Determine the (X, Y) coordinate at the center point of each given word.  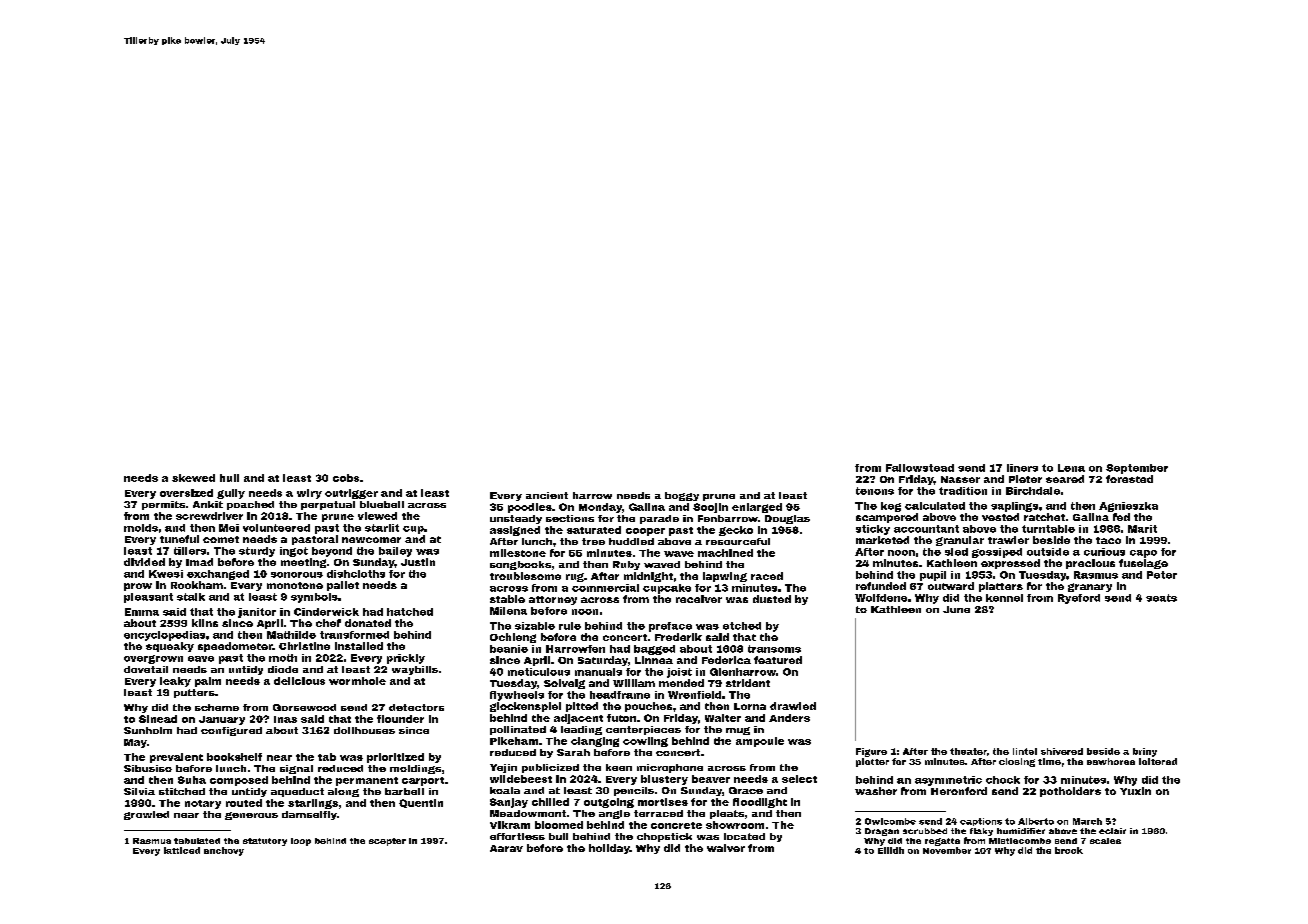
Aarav (506, 848)
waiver (726, 848)
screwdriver (209, 516)
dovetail (146, 669)
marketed (882, 540)
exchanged (218, 575)
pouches (648, 707)
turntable (1048, 529)
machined (725, 553)
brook (1069, 850)
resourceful (738, 541)
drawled (793, 706)
